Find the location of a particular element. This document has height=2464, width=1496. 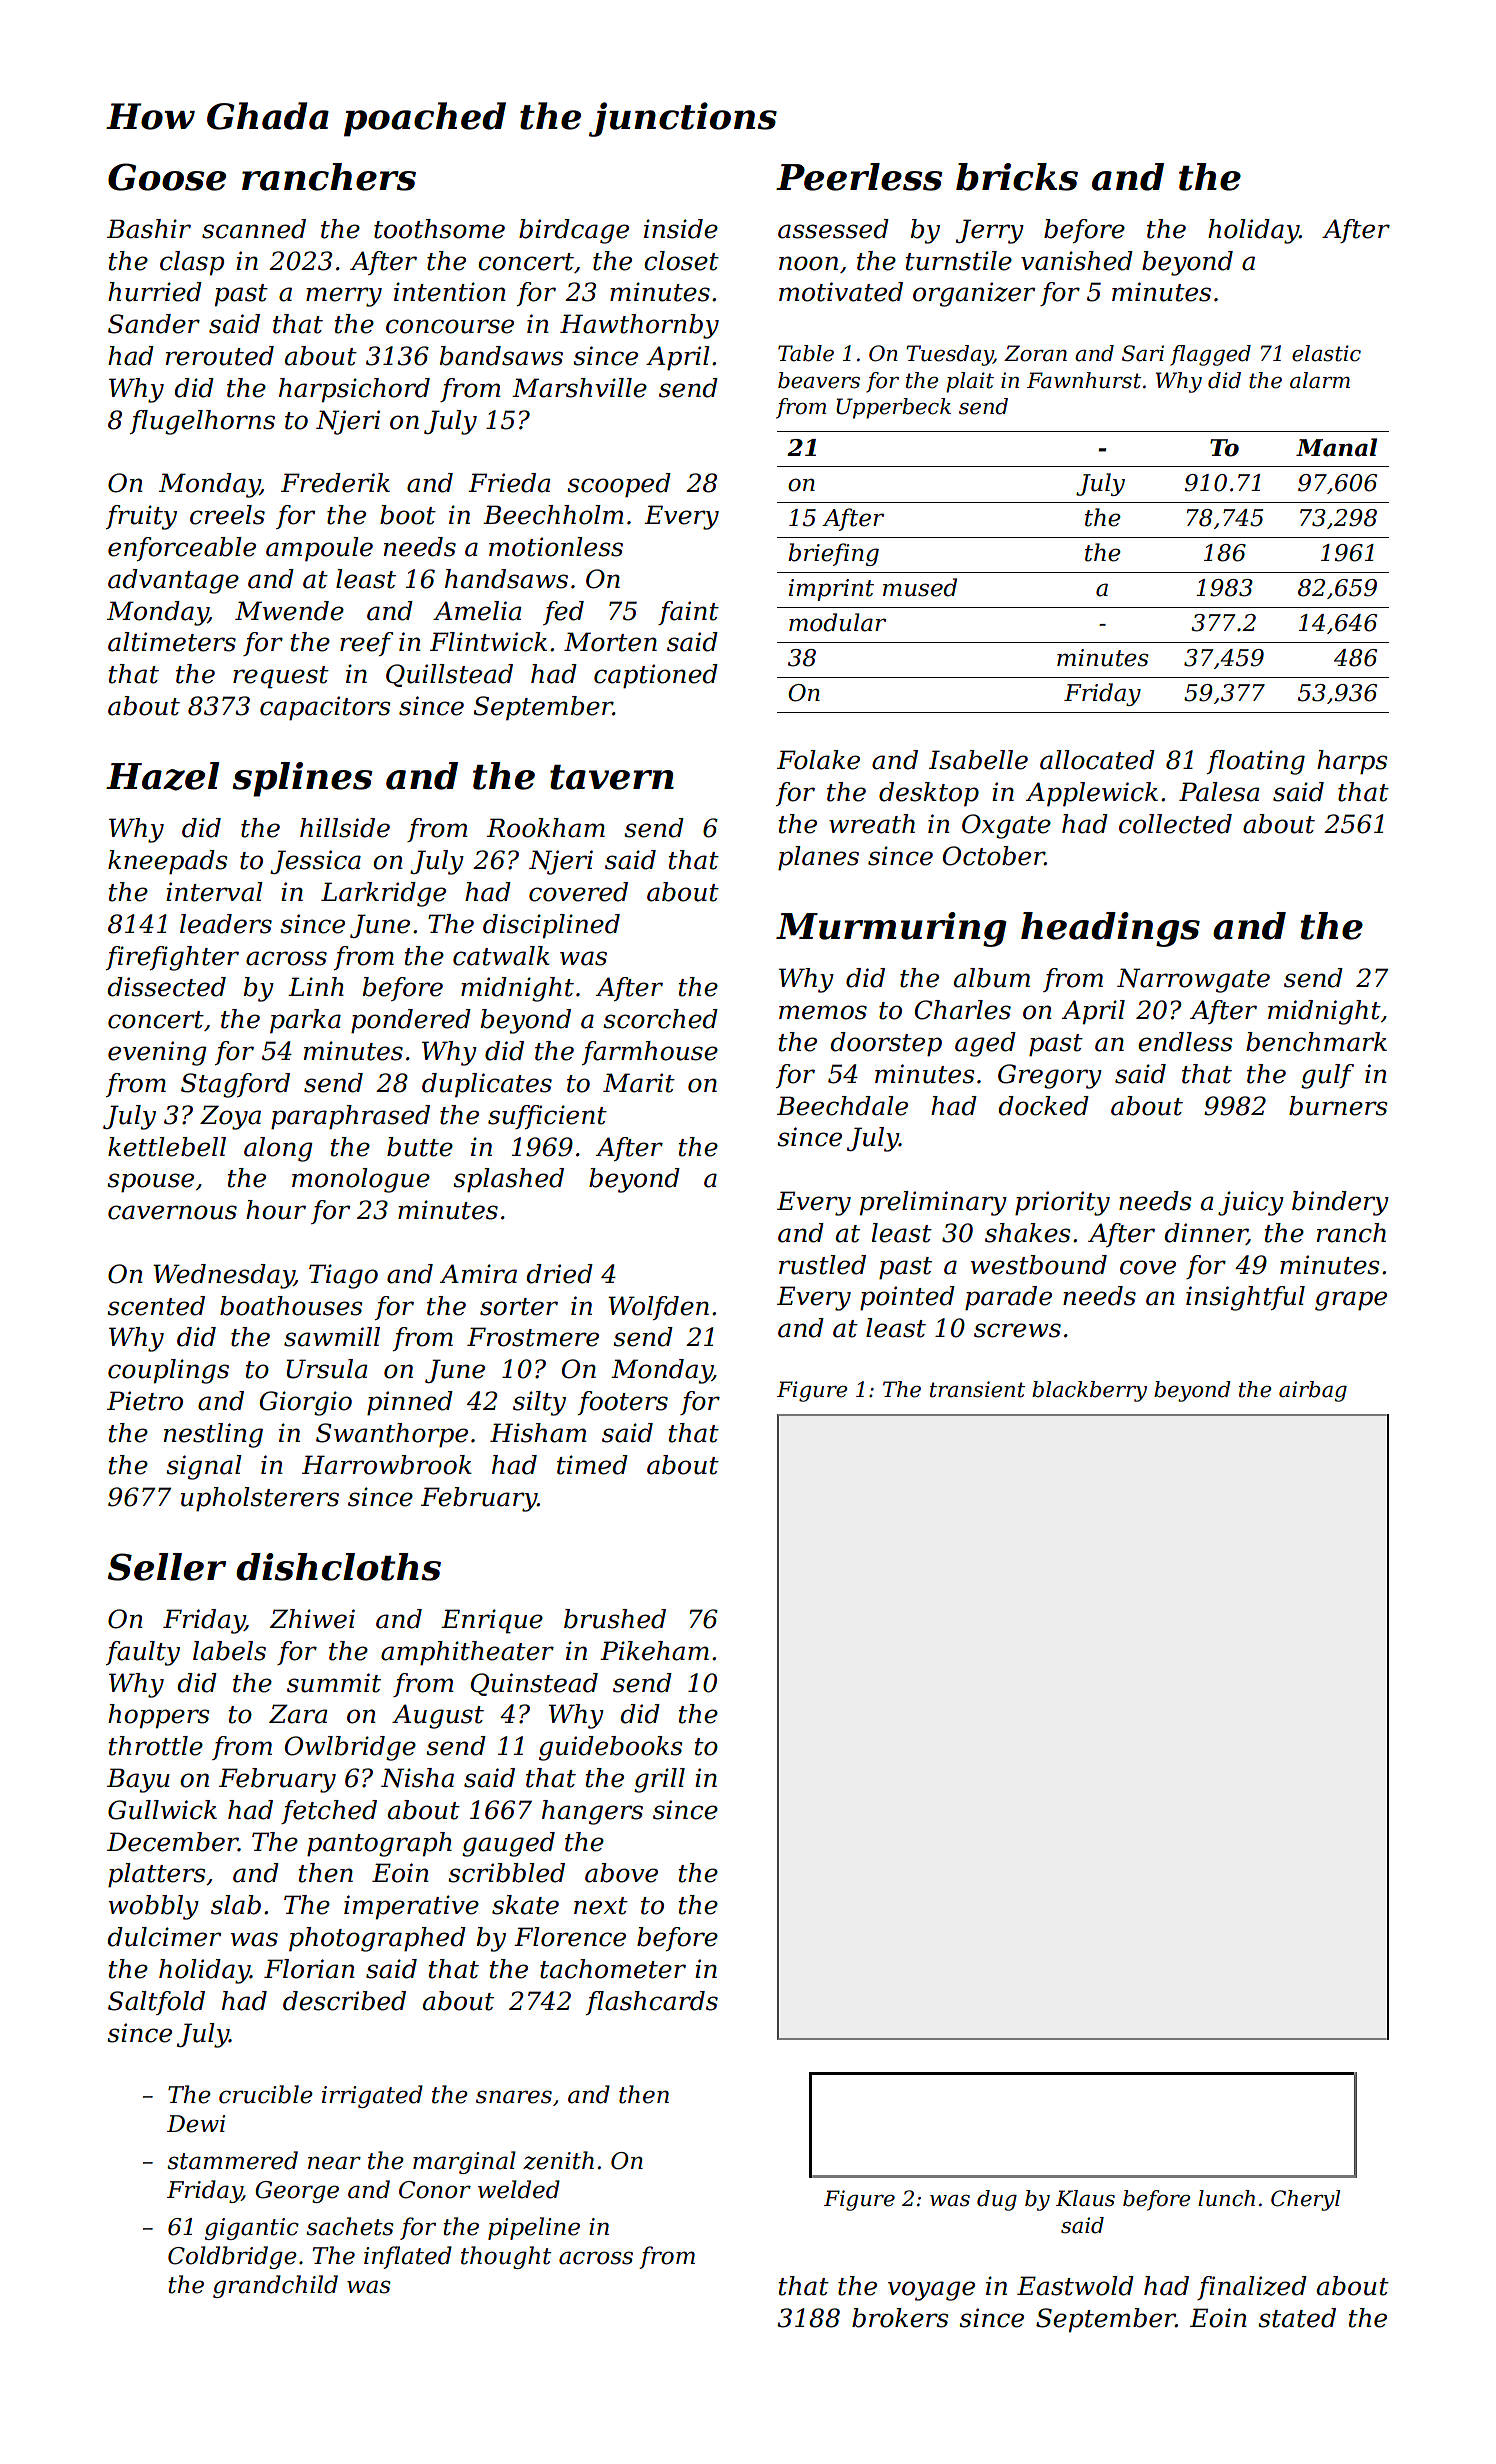

dried is located at coordinates (559, 1274).
